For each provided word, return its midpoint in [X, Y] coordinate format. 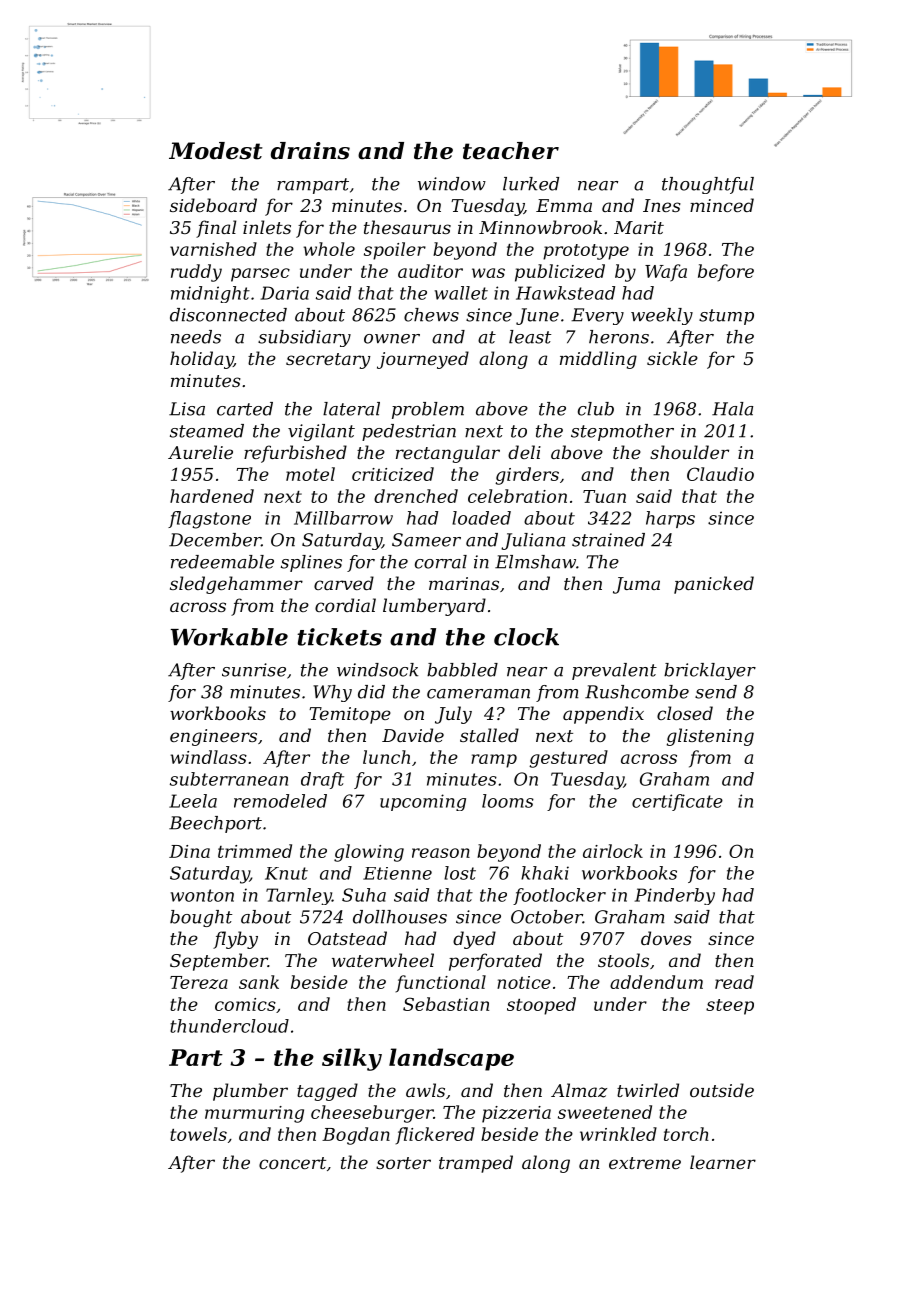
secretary [328, 361]
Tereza [199, 982]
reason [441, 853]
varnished [213, 249]
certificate [677, 802]
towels [198, 1134]
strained [608, 540]
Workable [229, 637]
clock [526, 637]
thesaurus [407, 227]
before [726, 273]
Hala [732, 409]
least [530, 337]
